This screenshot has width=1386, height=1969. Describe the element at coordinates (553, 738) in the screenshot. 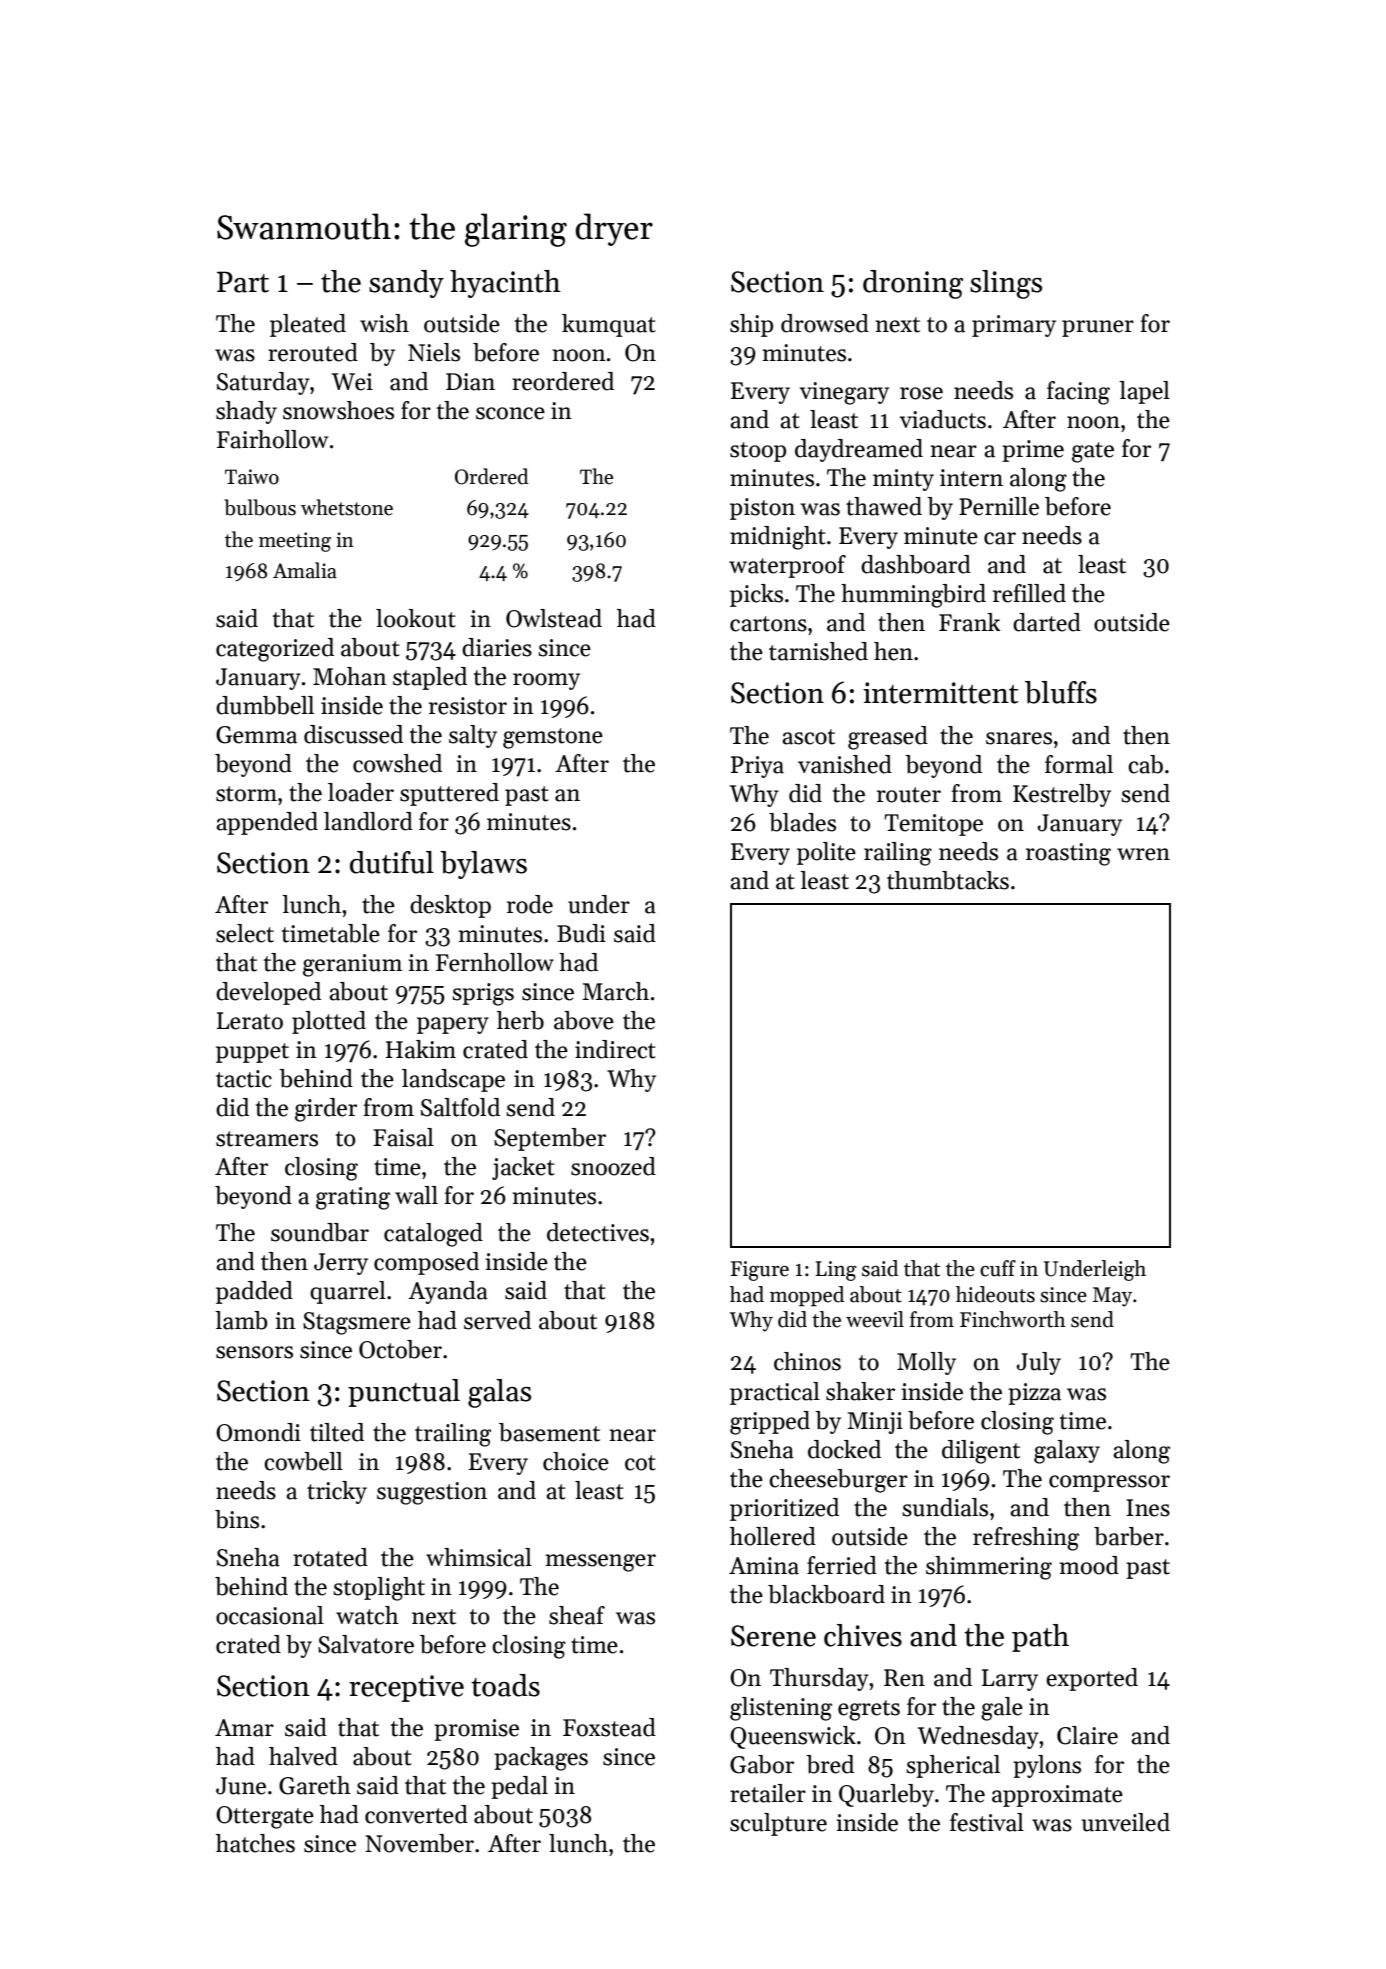

I see `gemstone` at that location.
